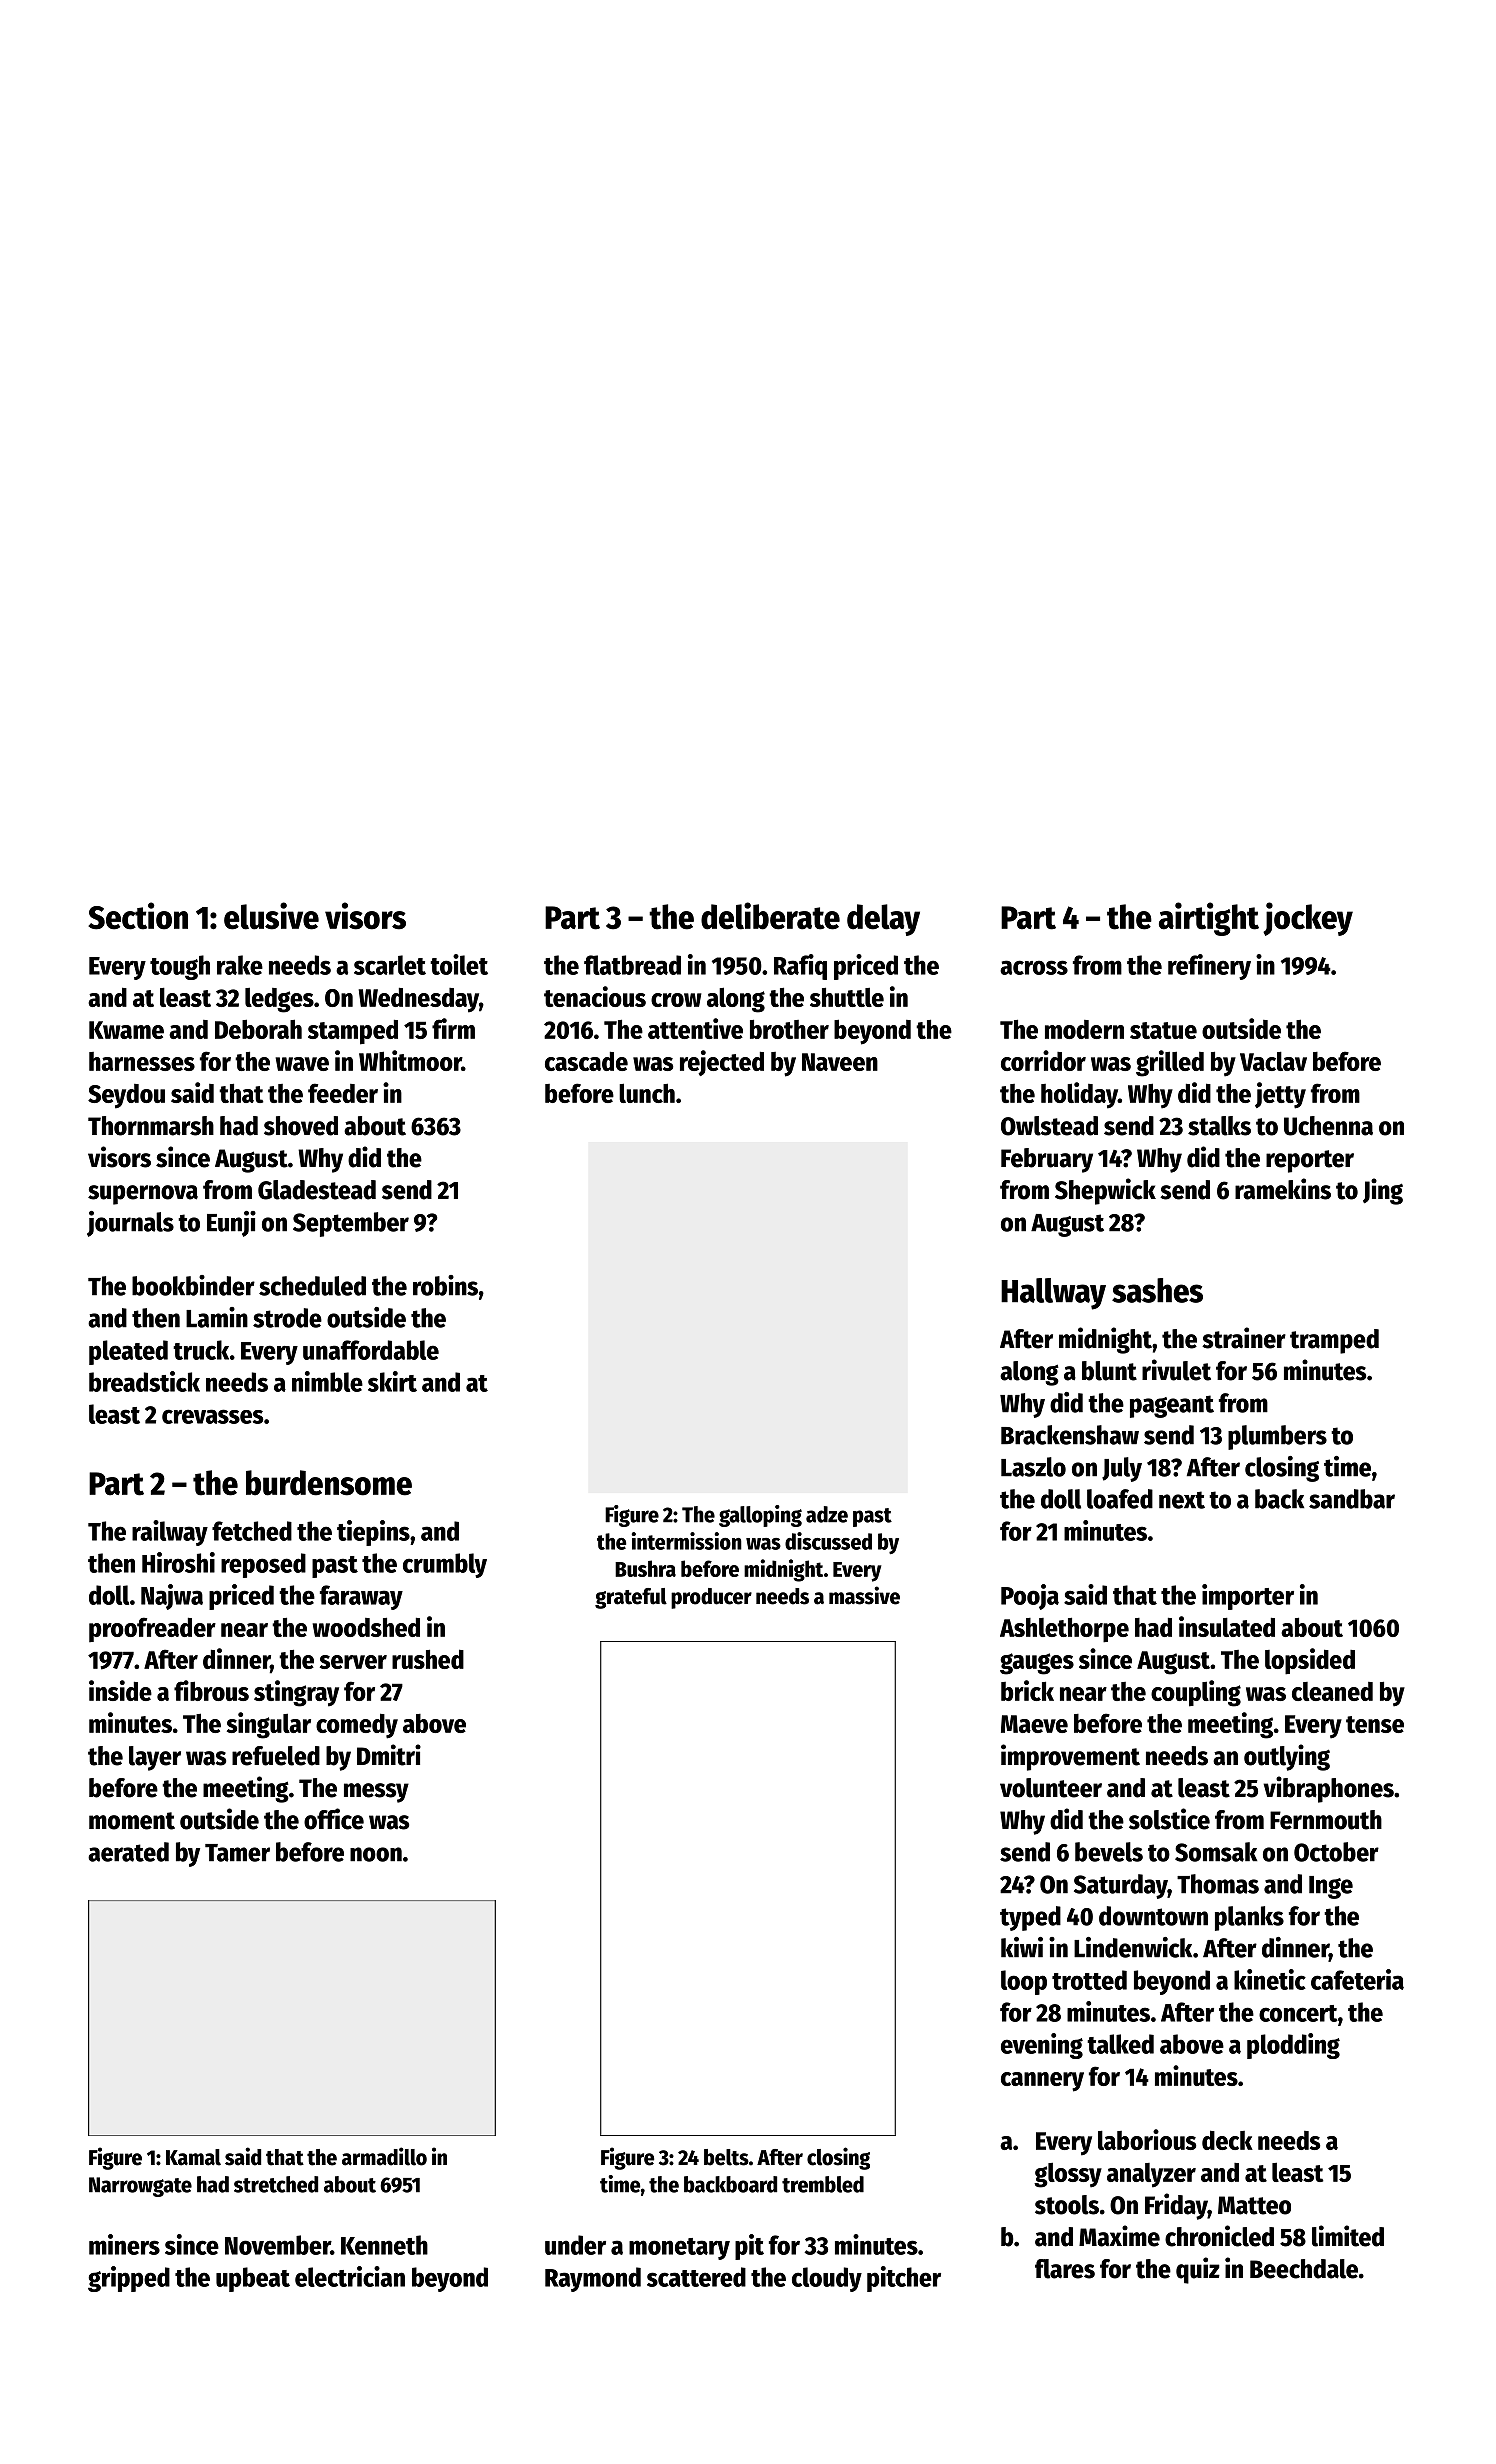 This document has width=1496, height=2464. I want to click on typed, so click(1030, 1918).
